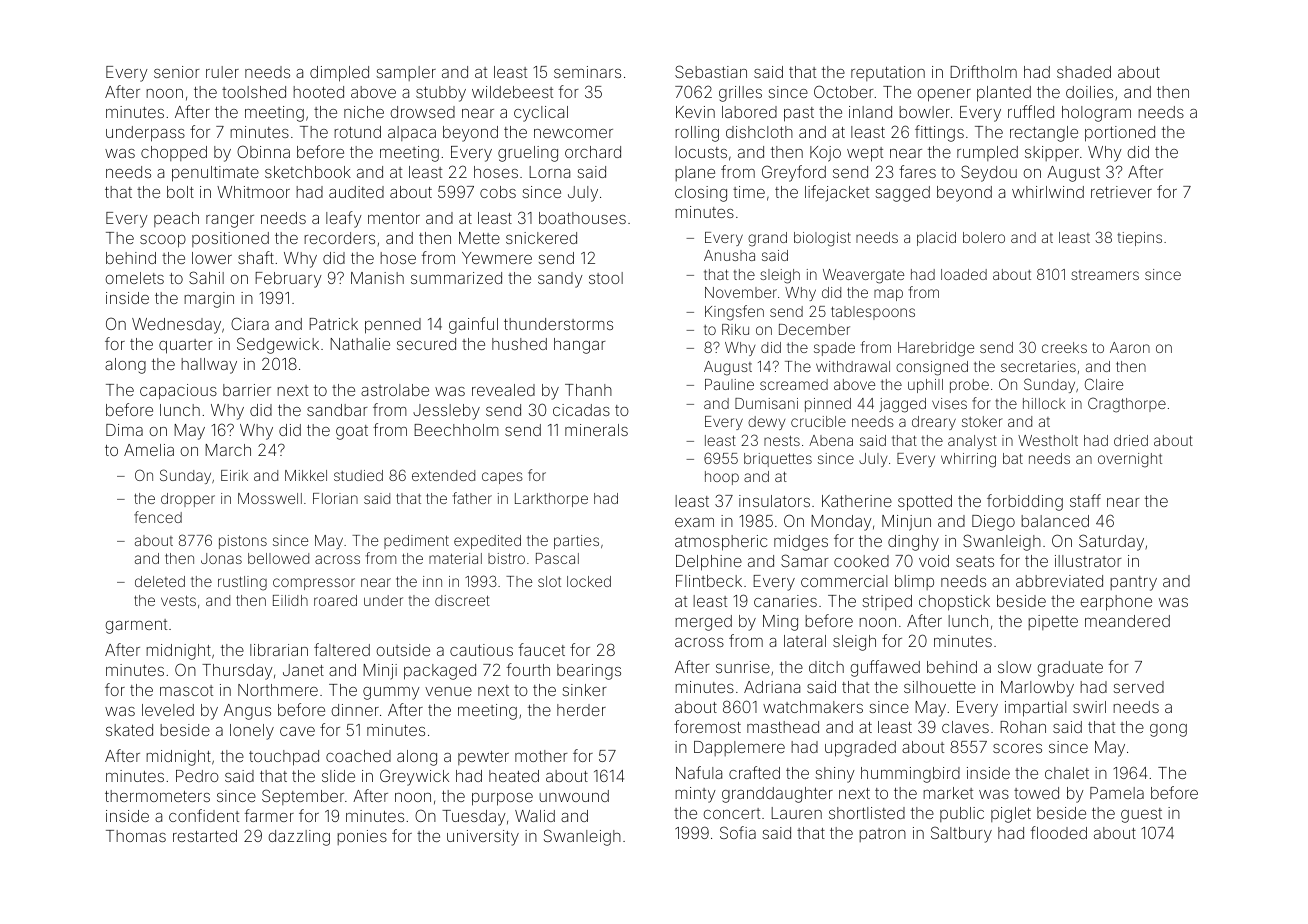 The width and height of the screenshot is (1308, 924). What do you see at coordinates (1131, 440) in the screenshot?
I see `dried` at bounding box center [1131, 440].
